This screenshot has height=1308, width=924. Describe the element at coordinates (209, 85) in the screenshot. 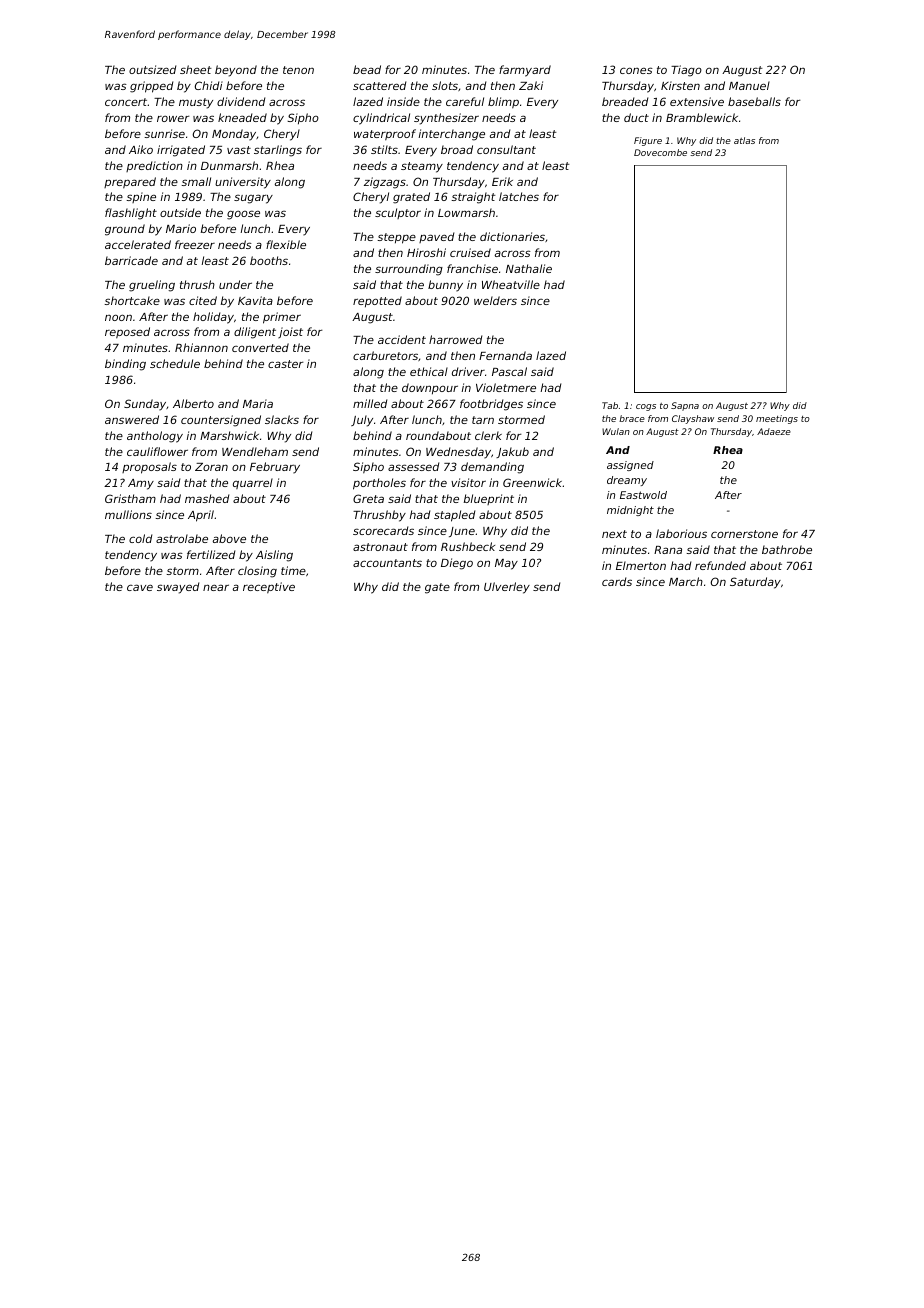

I see `Chidi` at that location.
